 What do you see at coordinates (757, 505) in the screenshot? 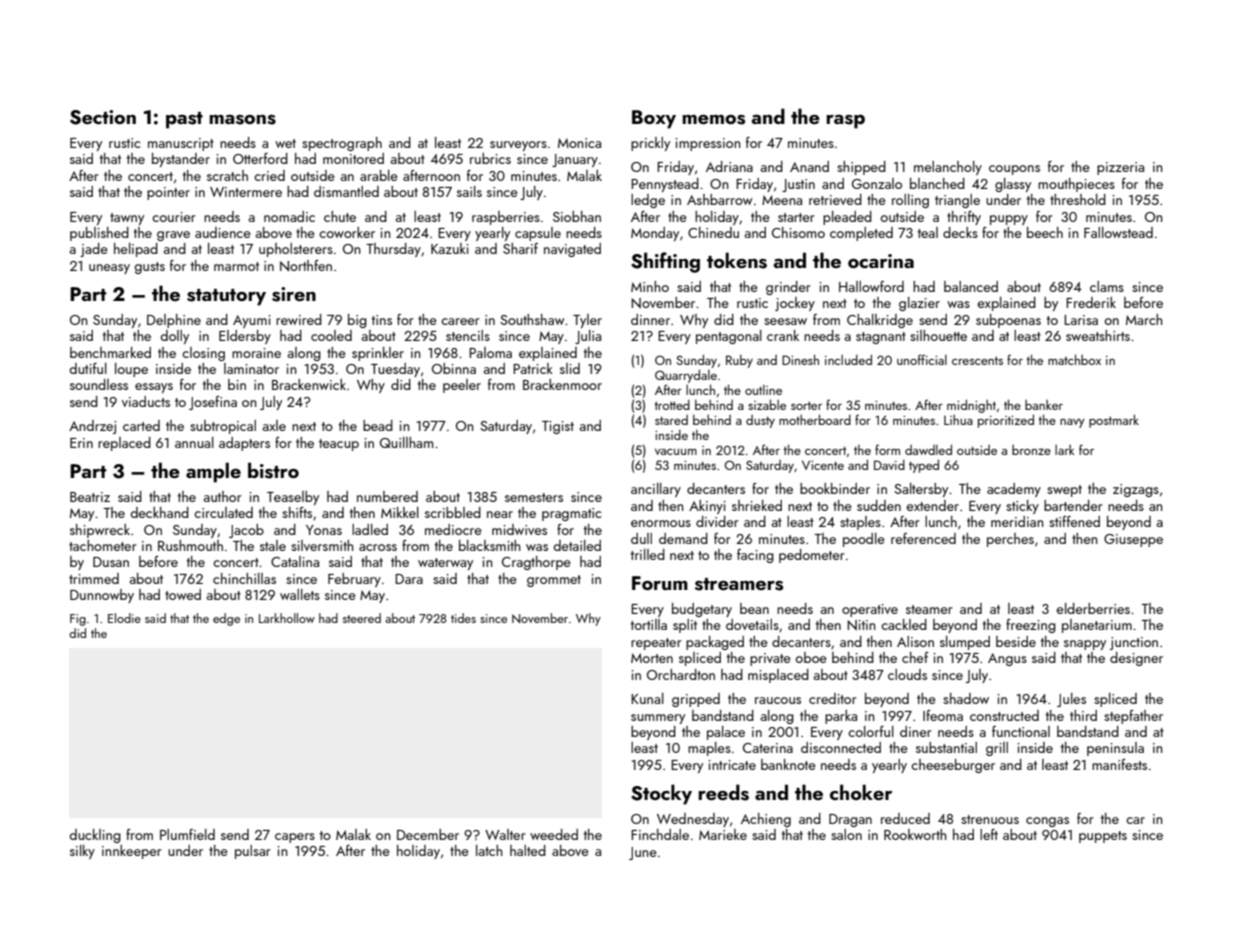
I see `shrieked` at bounding box center [757, 505].
